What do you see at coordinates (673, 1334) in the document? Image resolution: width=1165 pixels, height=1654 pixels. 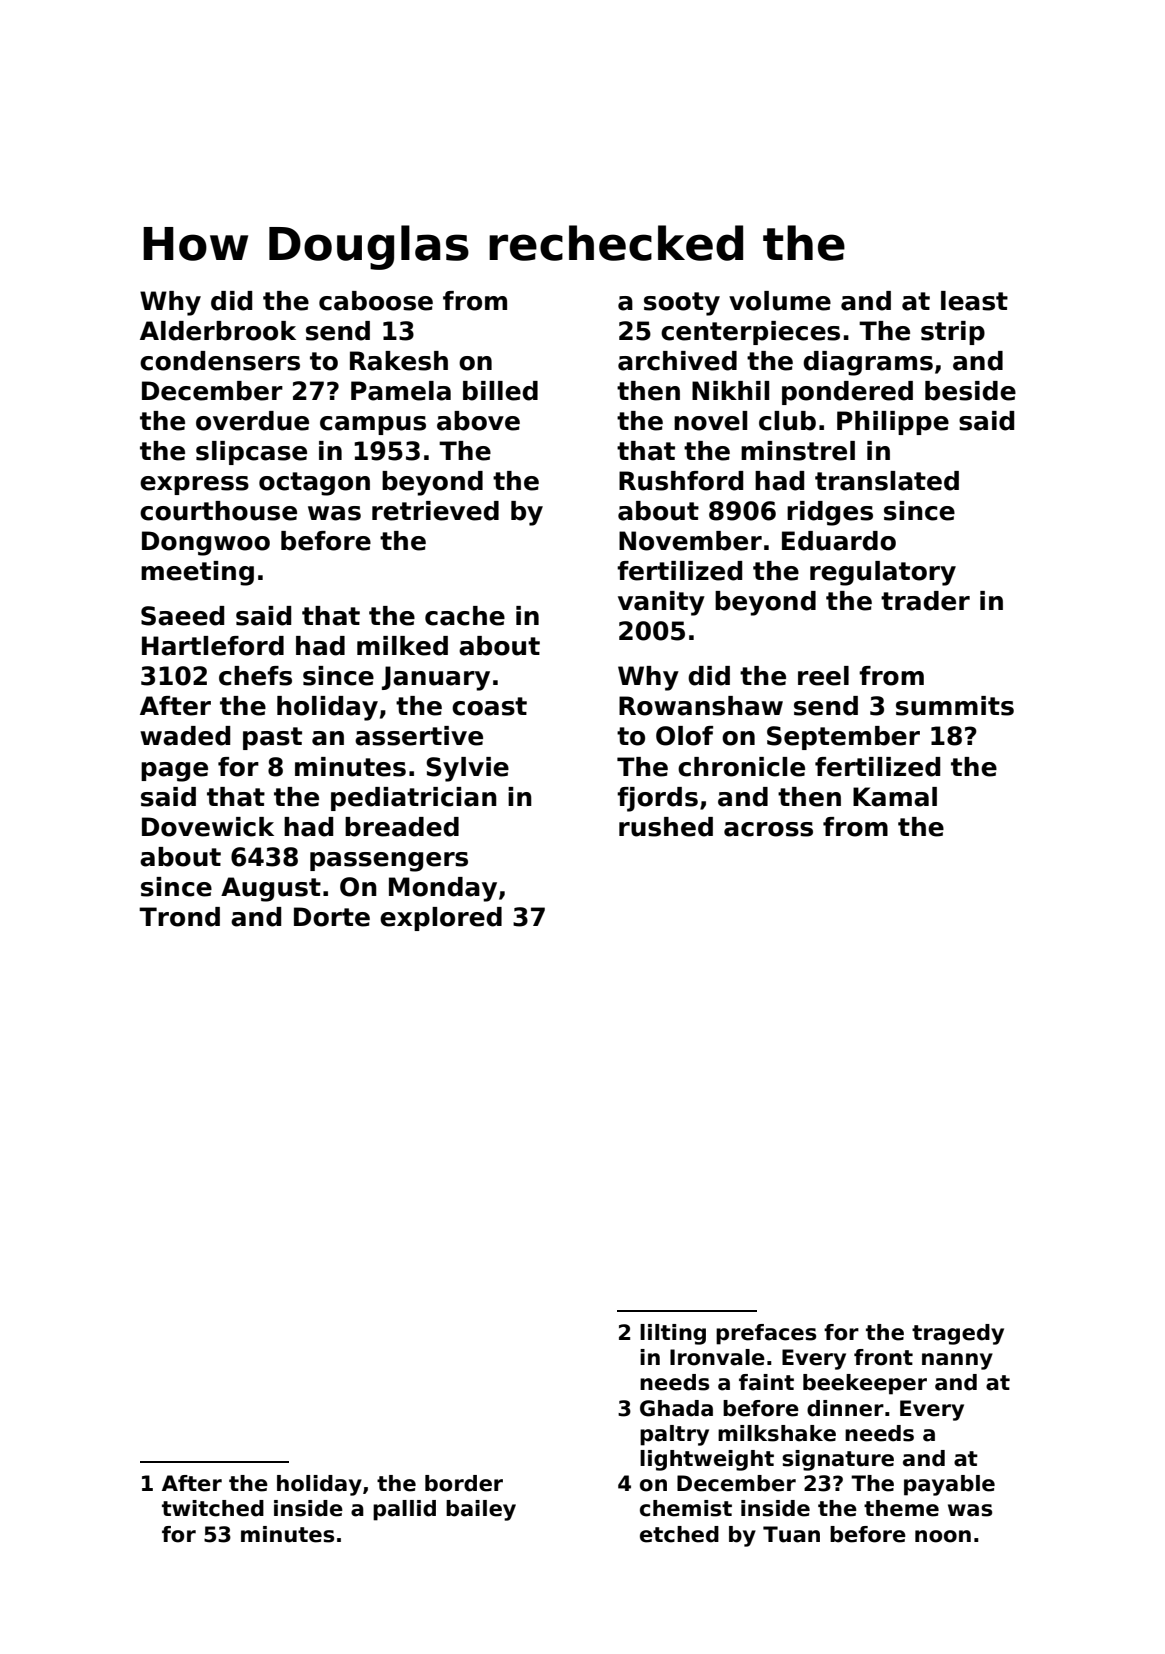 I see `lilting` at bounding box center [673, 1334].
